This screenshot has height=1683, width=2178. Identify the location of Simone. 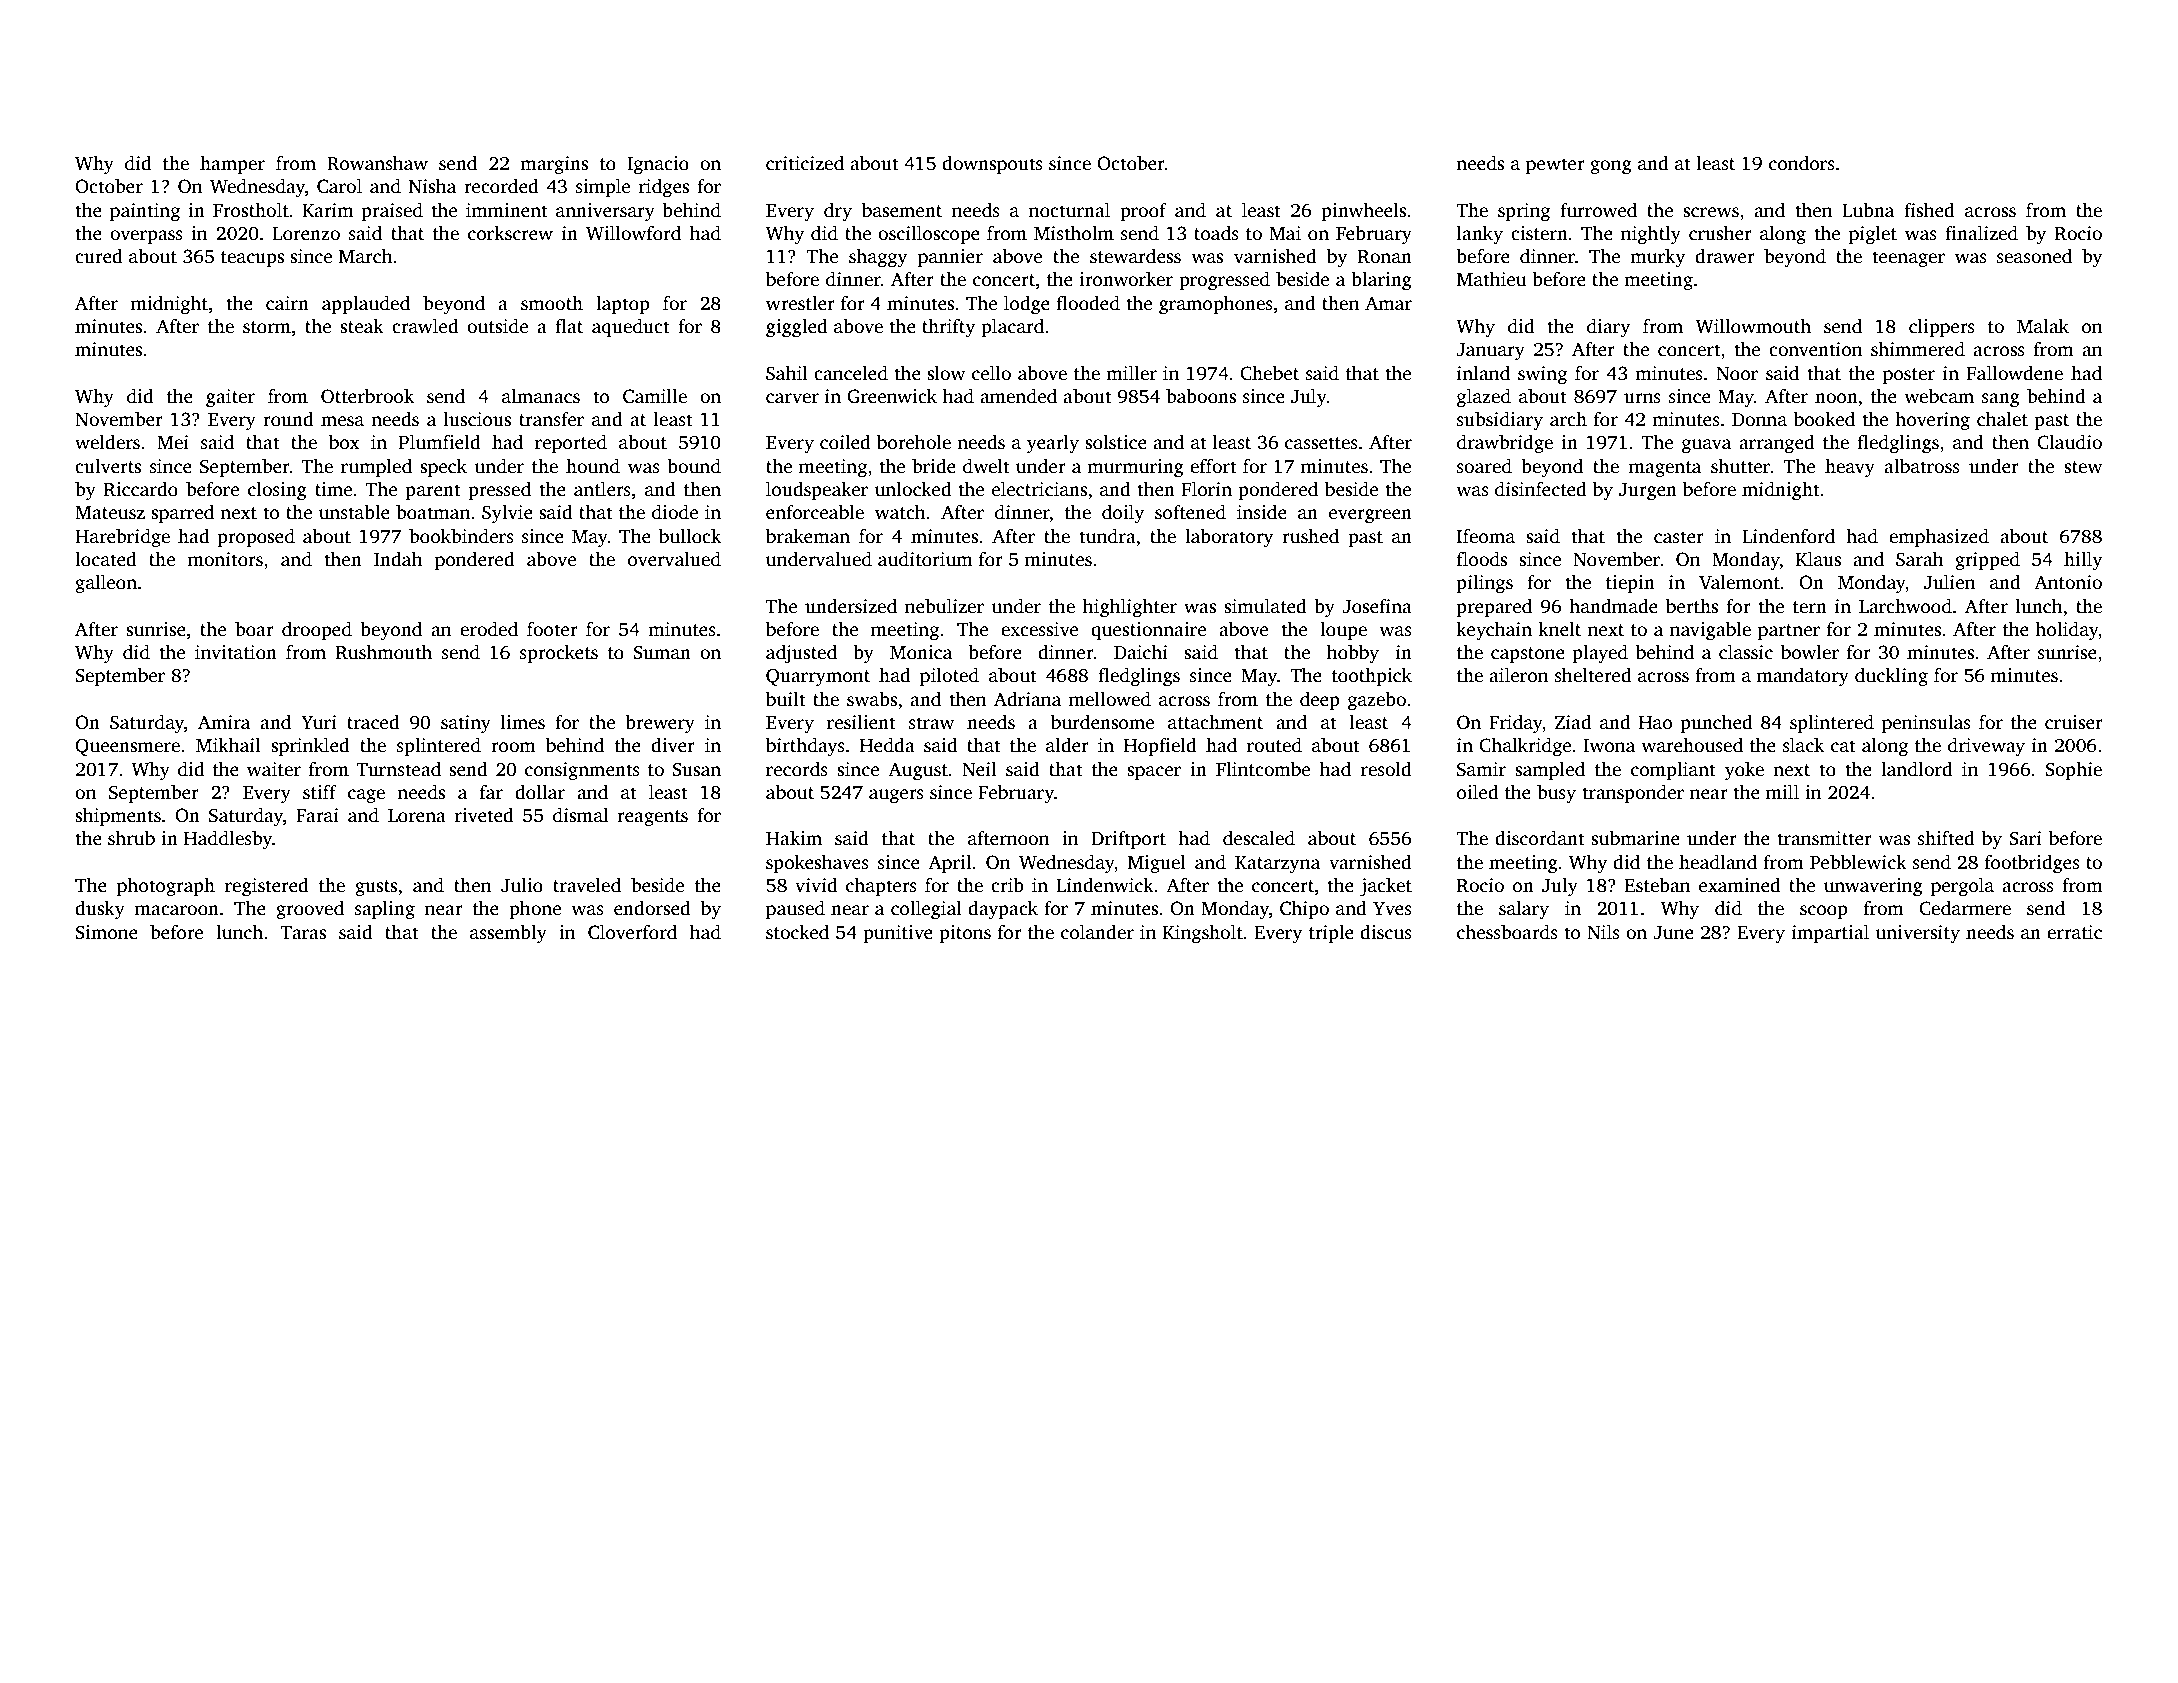
(106, 932).
